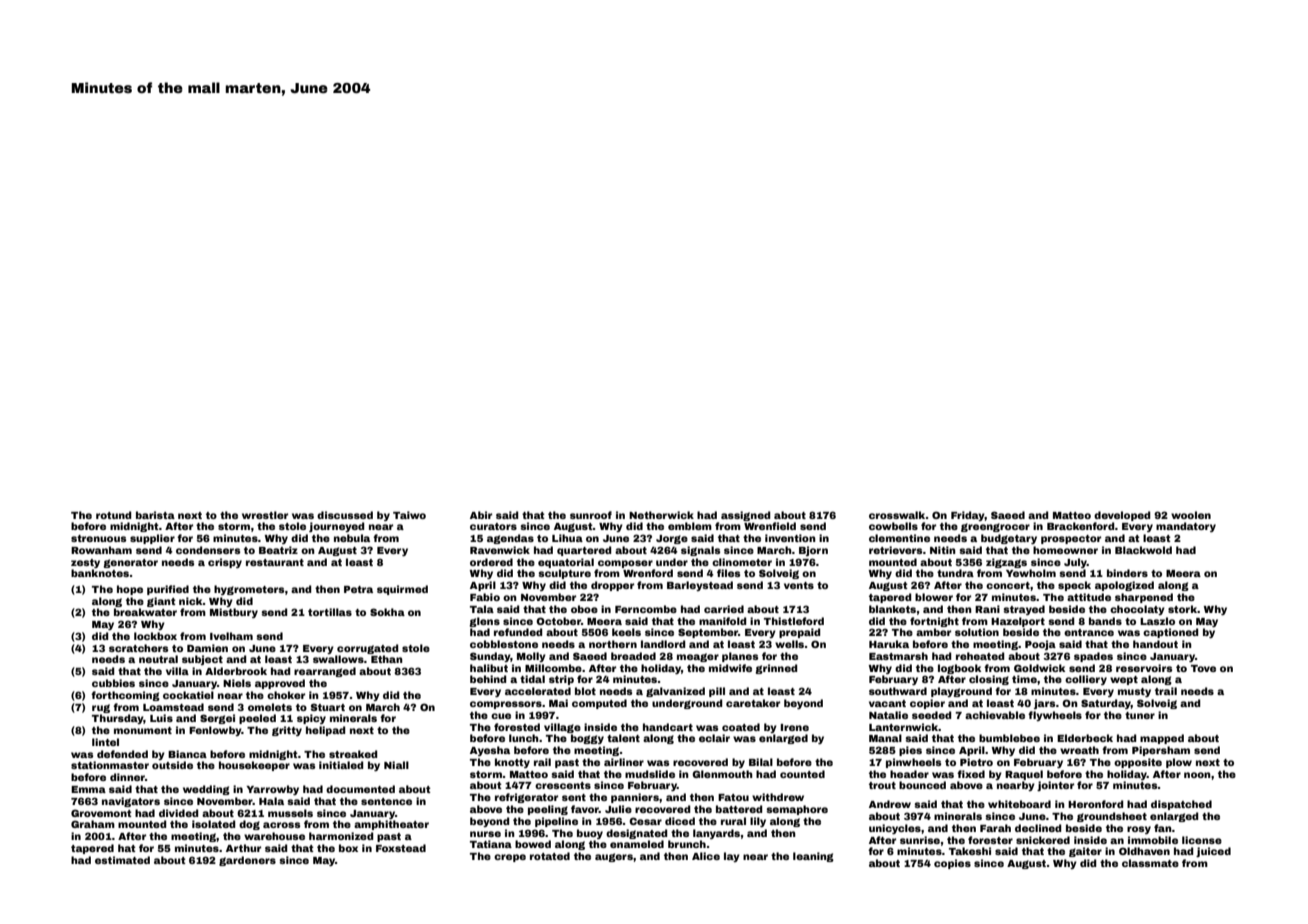 The height and width of the image is (924, 1308). Describe the element at coordinates (98, 538) in the image. I see `strenuous` at that location.
